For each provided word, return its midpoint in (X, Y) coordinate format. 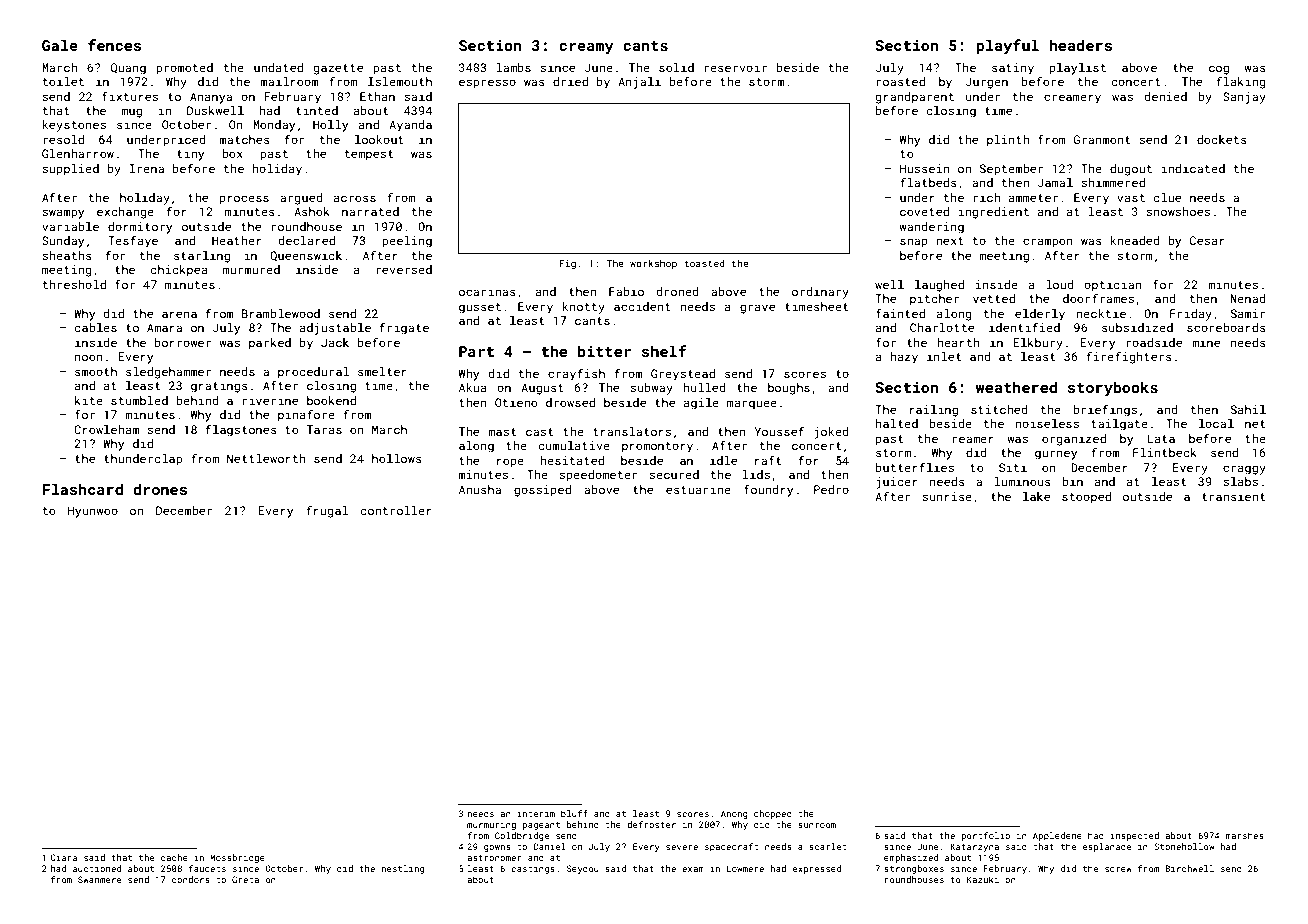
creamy (586, 48)
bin (1072, 481)
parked (270, 344)
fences (115, 45)
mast (502, 432)
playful (1007, 46)
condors (191, 879)
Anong (734, 814)
